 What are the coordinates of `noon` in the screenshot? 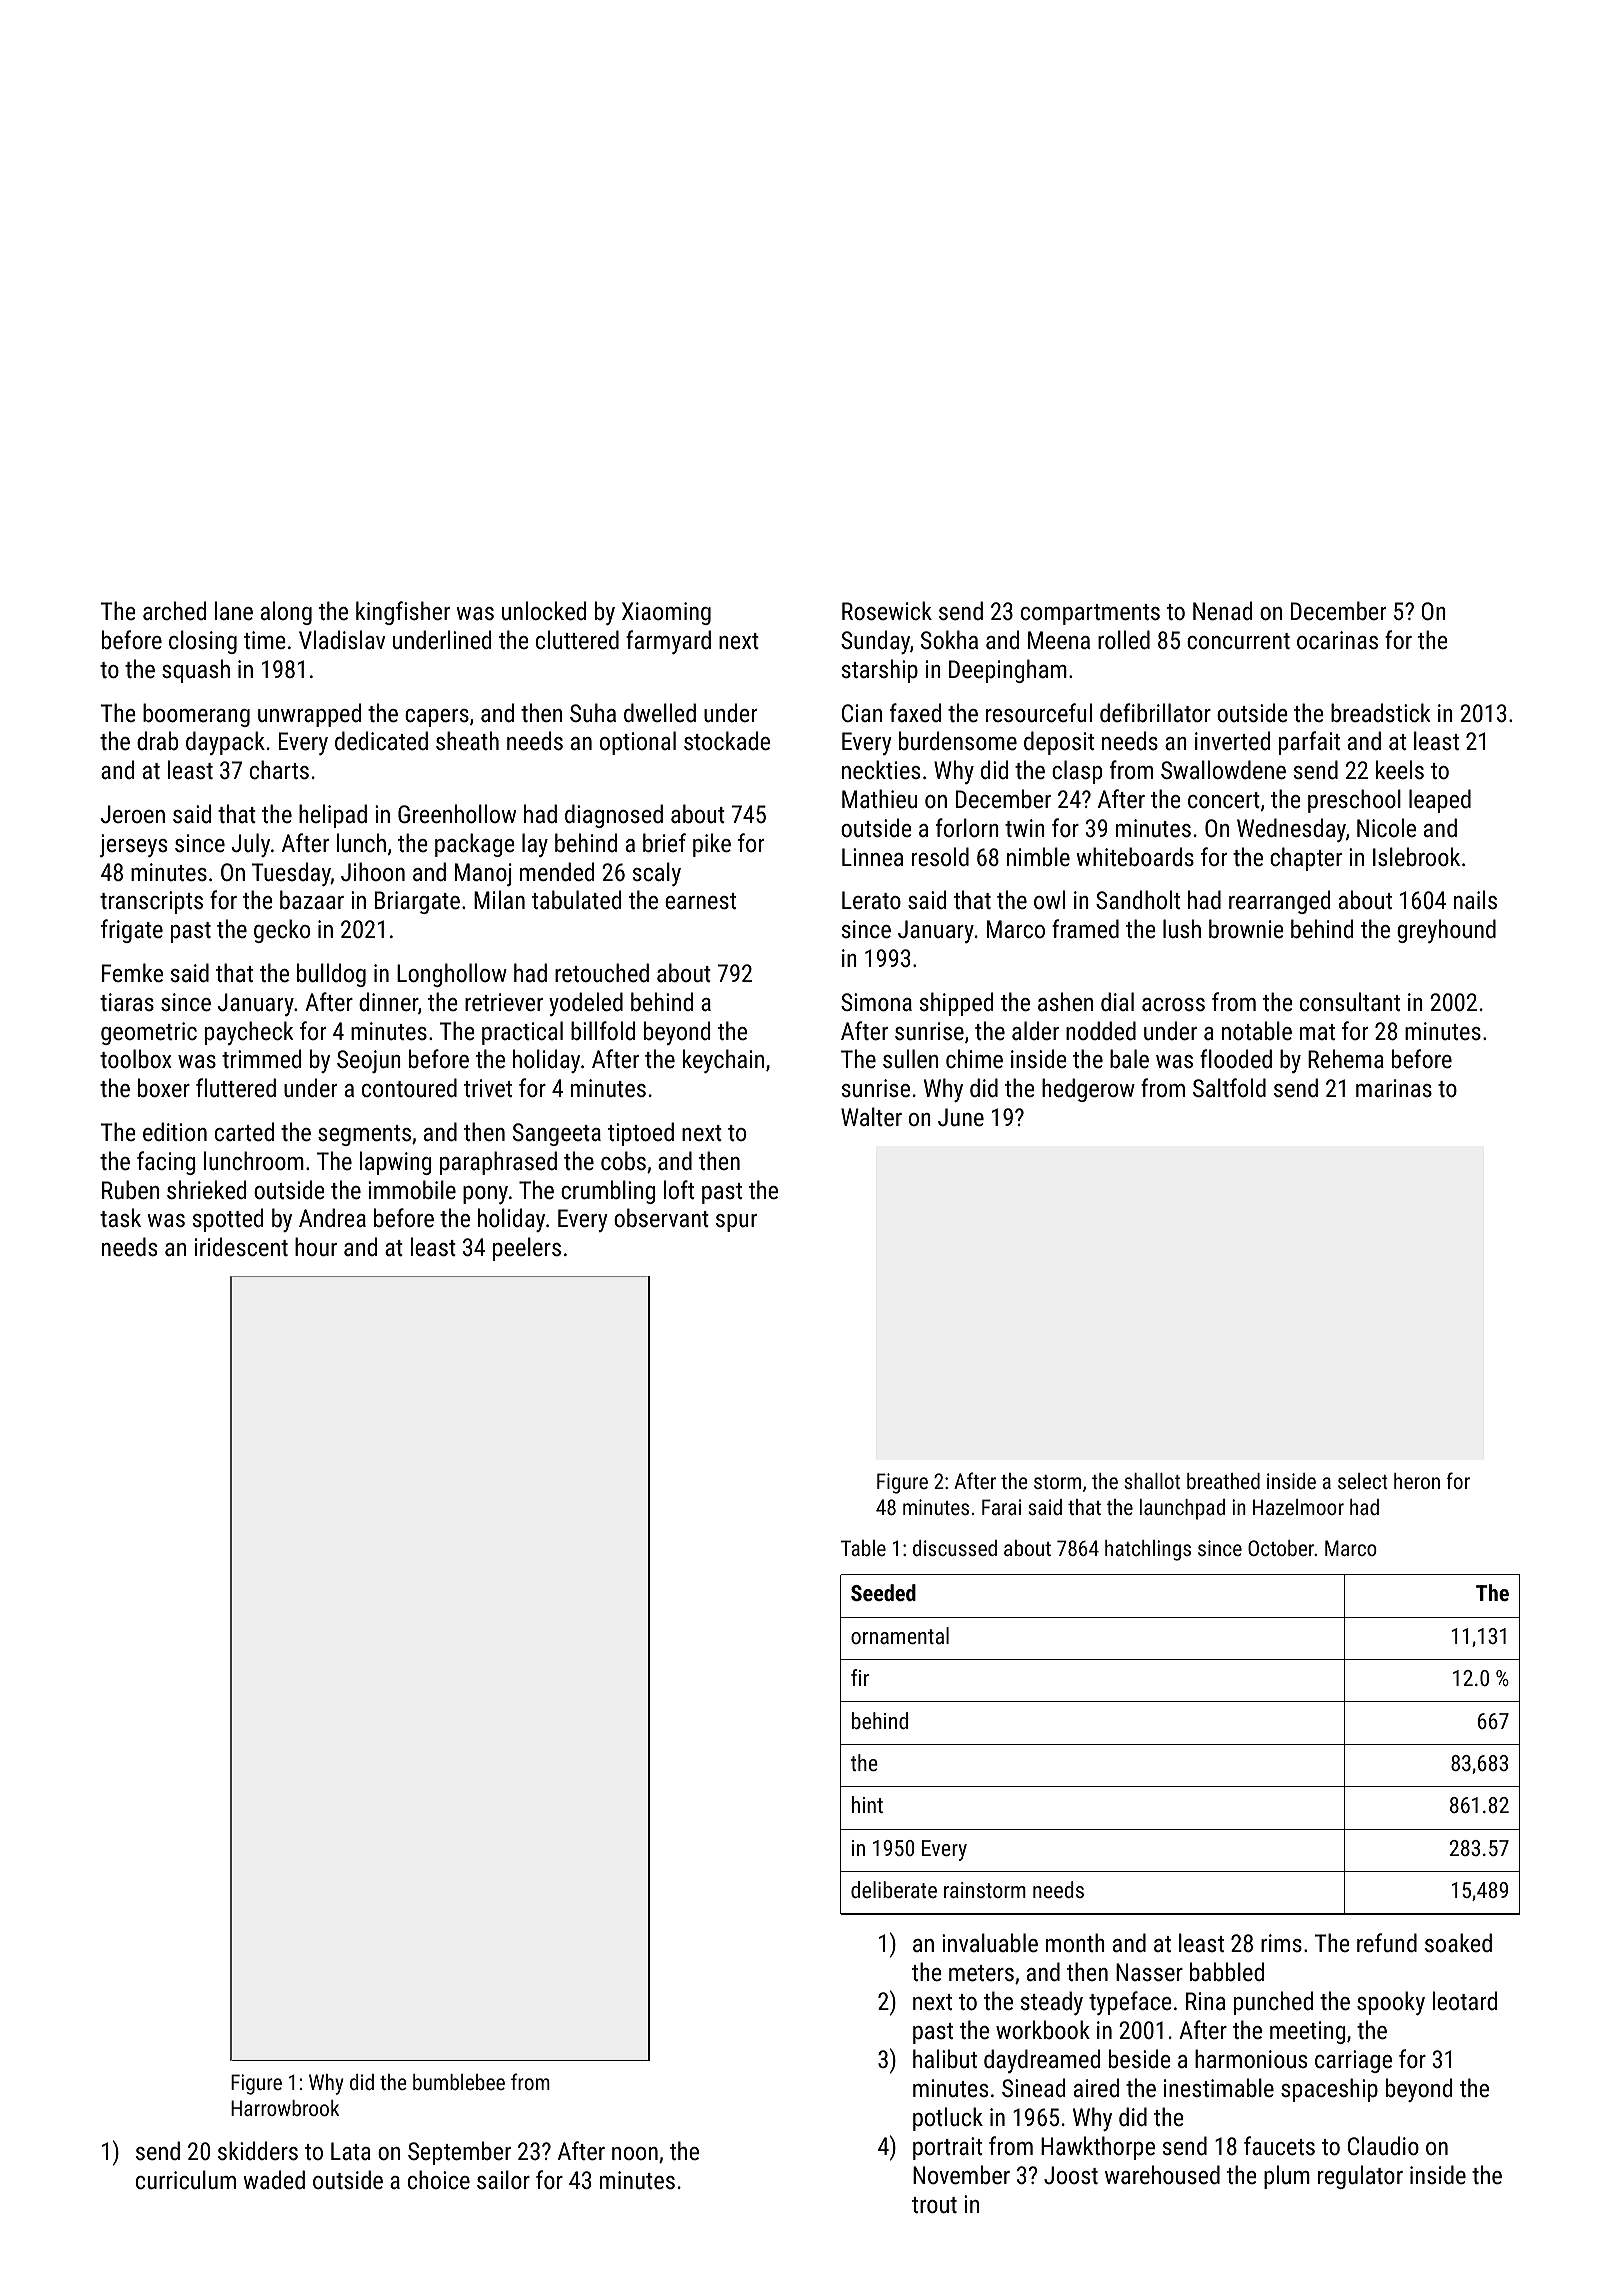 It's located at (635, 2153).
